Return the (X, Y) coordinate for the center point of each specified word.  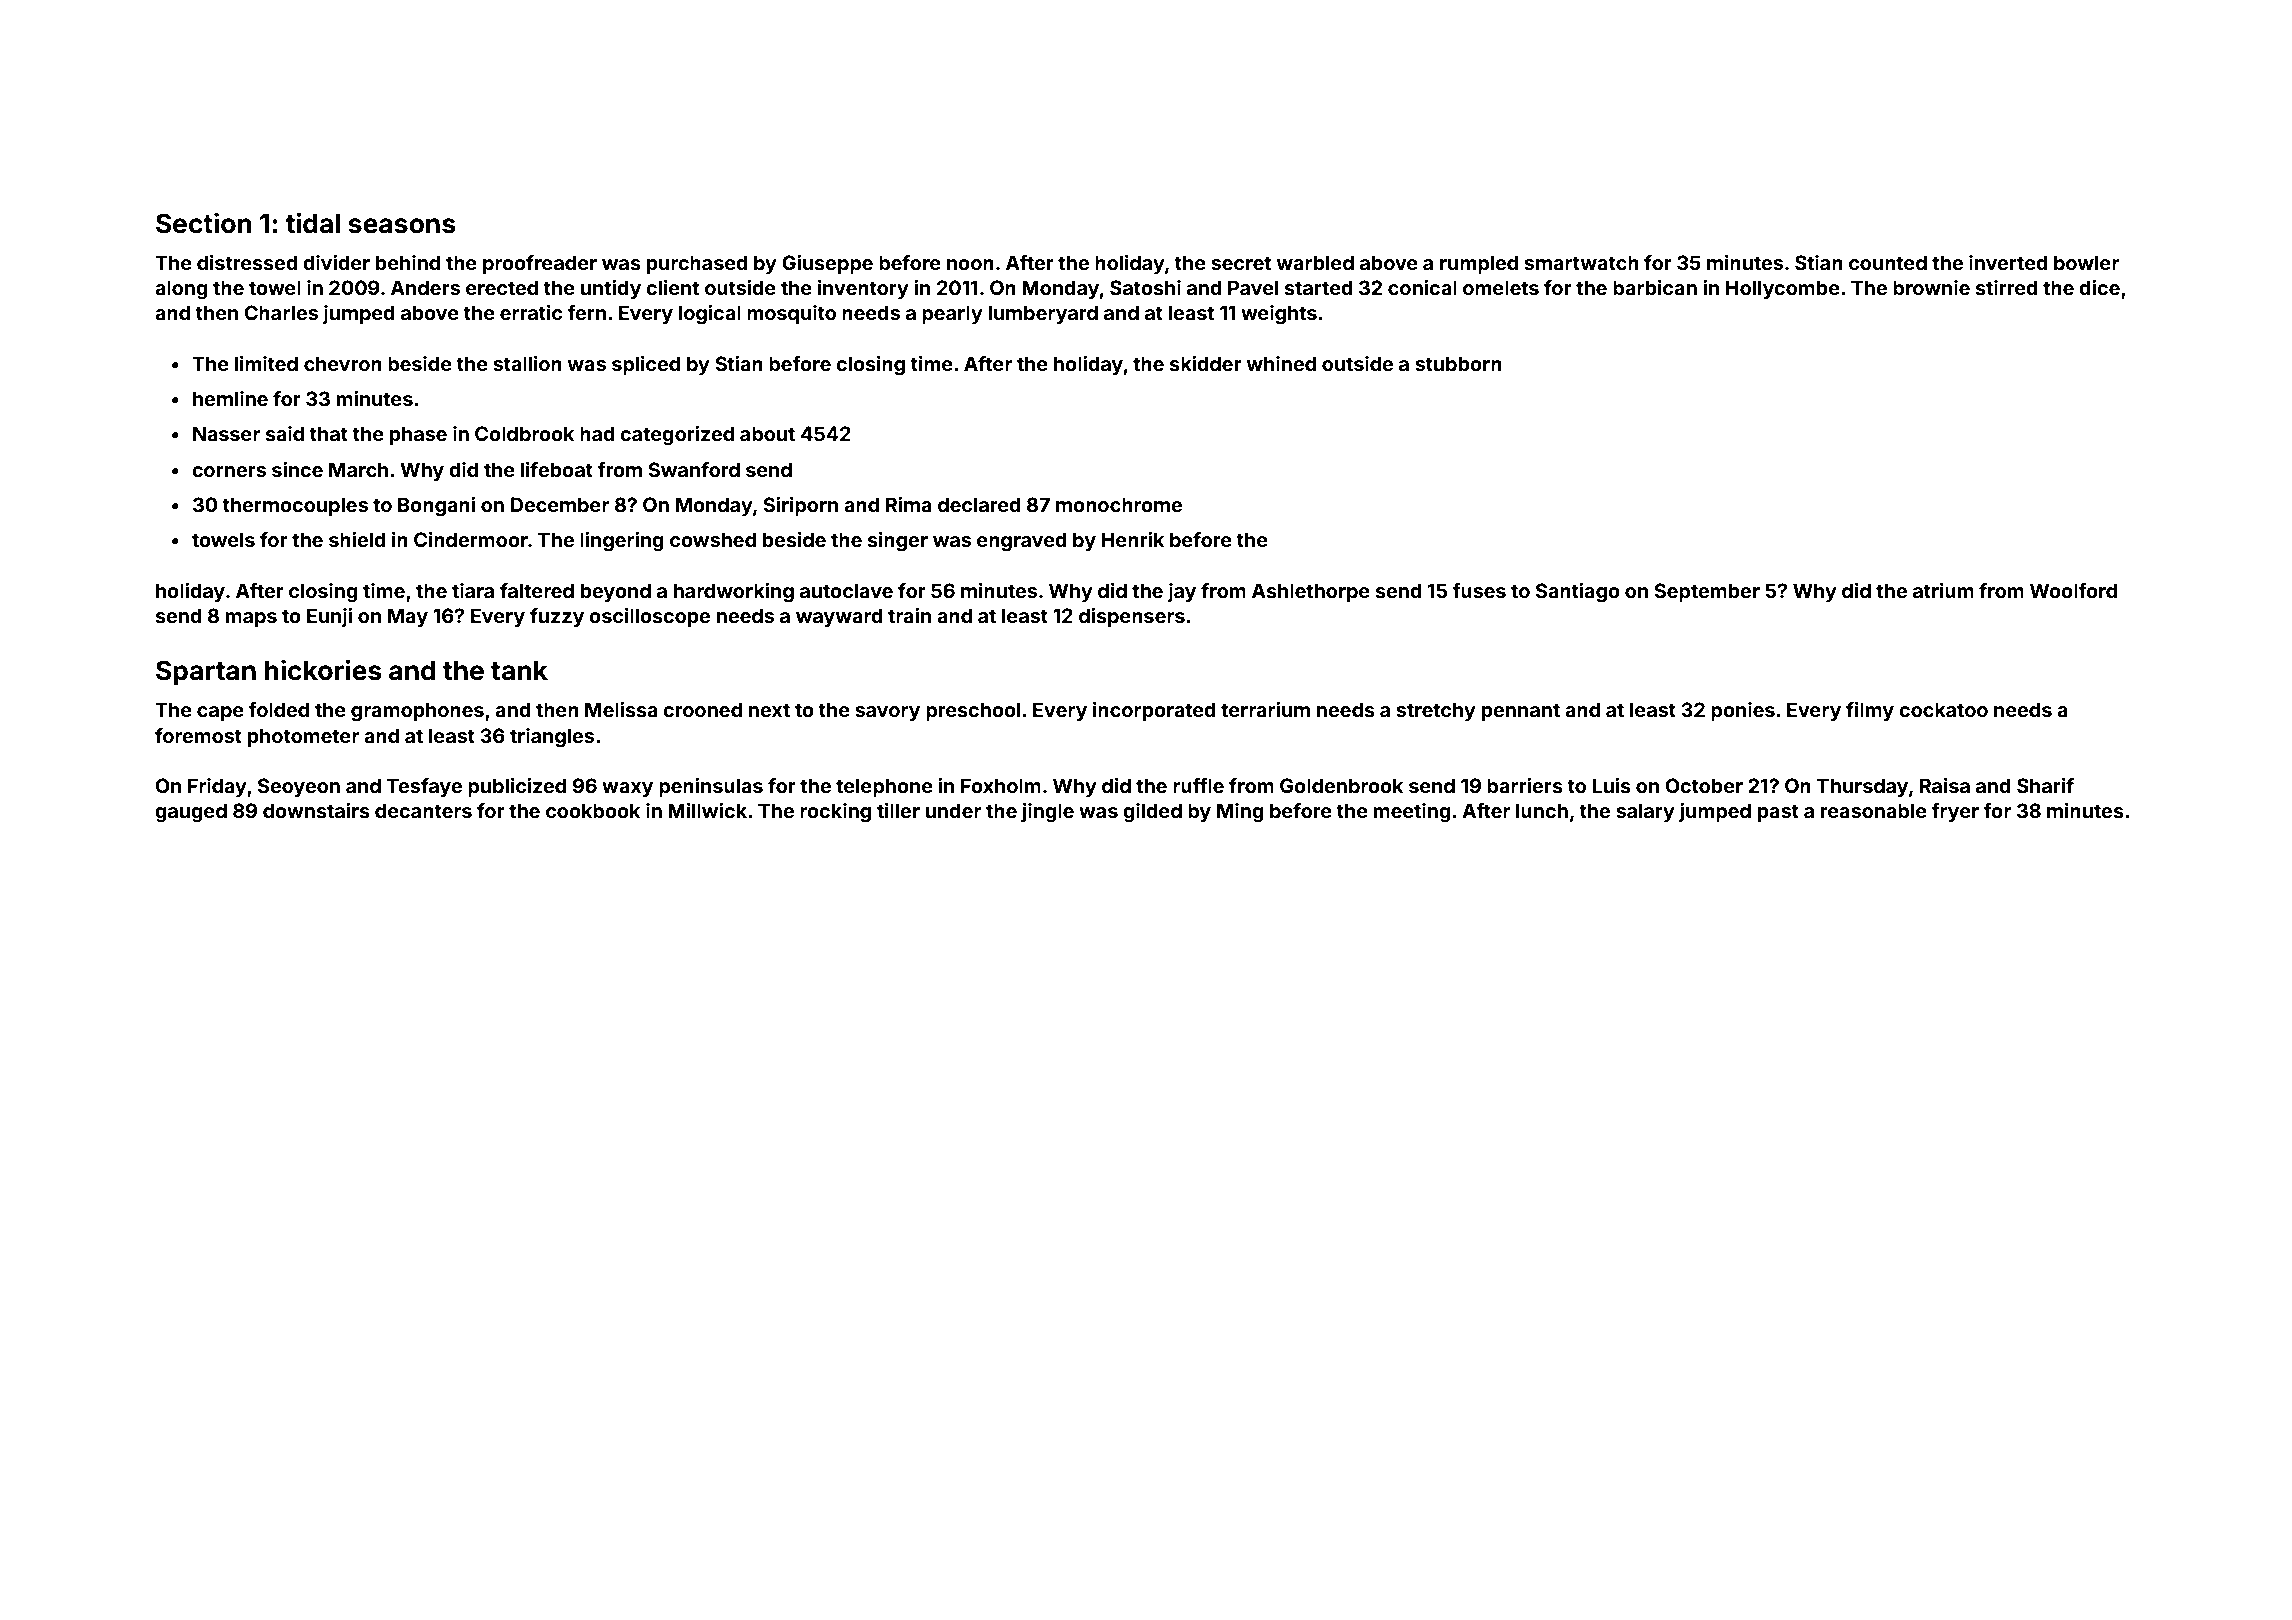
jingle (1047, 813)
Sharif (2045, 785)
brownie (1931, 287)
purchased (697, 264)
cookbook (593, 810)
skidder (1206, 363)
